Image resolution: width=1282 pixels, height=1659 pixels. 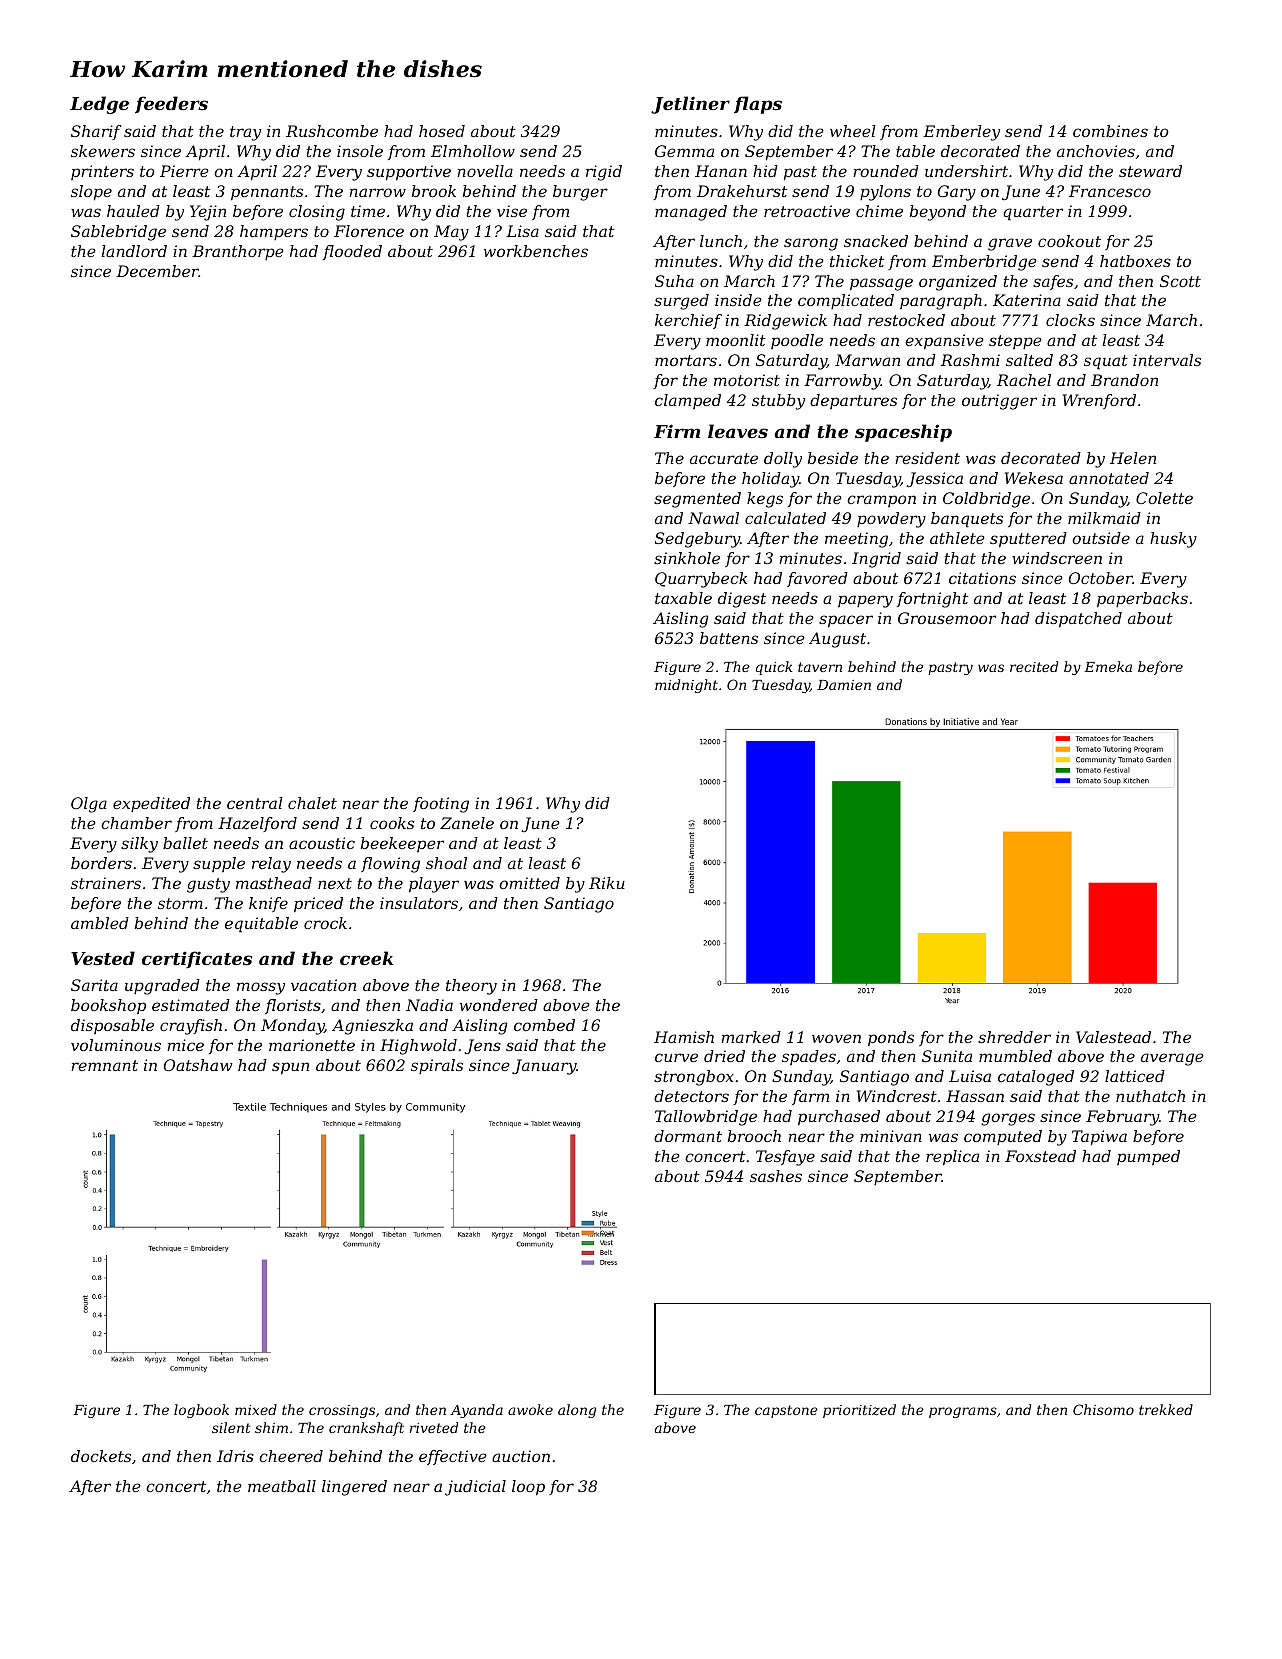 I want to click on Oatshaw, so click(x=198, y=1065).
